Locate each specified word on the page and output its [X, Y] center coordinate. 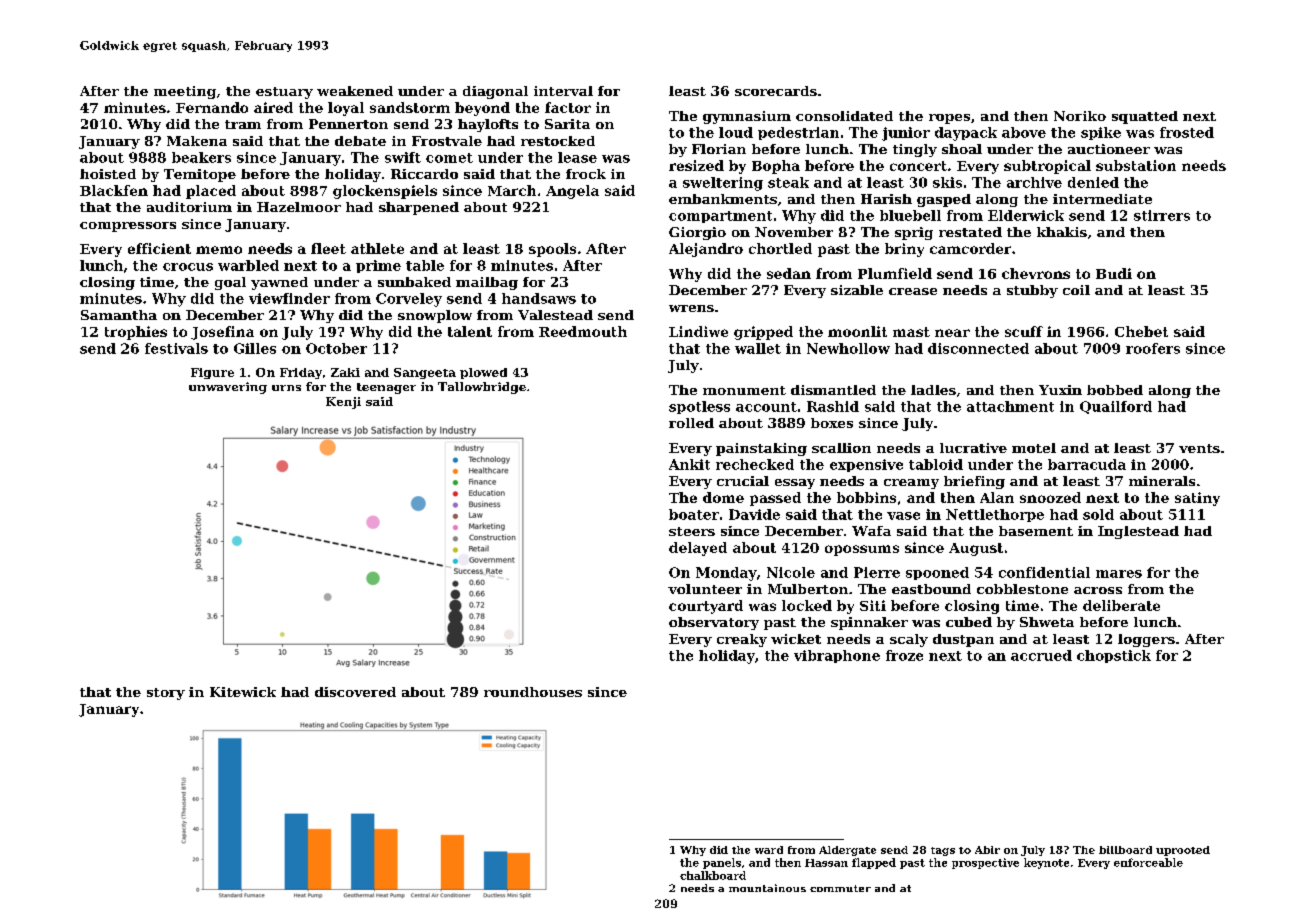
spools [552, 250]
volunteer [705, 589]
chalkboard [713, 875]
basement [1036, 531]
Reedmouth [583, 331]
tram [243, 124]
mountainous [767, 888]
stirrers [1162, 215]
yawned [279, 283]
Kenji [343, 403]
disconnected [978, 348]
